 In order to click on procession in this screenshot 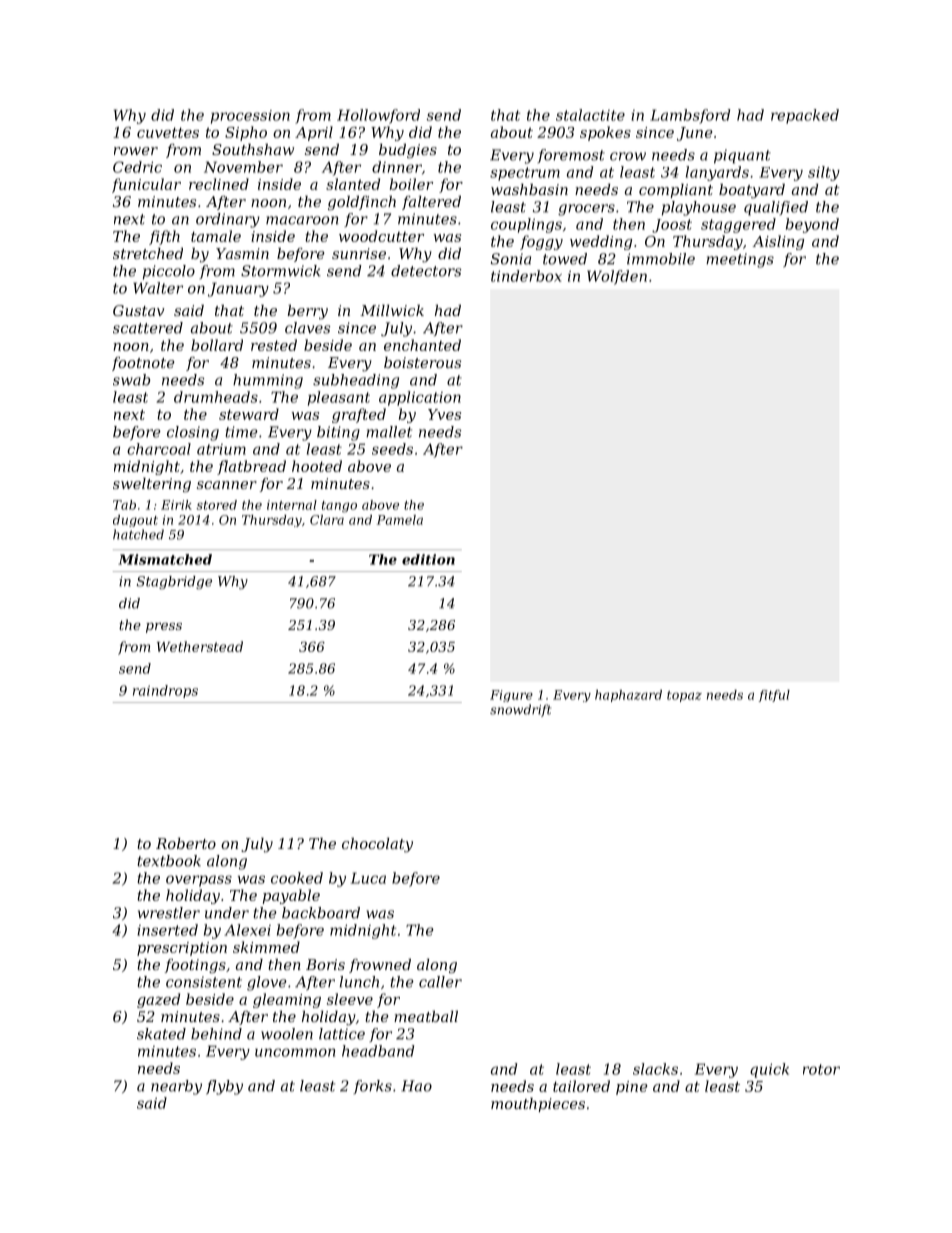, I will do `click(250, 117)`.
